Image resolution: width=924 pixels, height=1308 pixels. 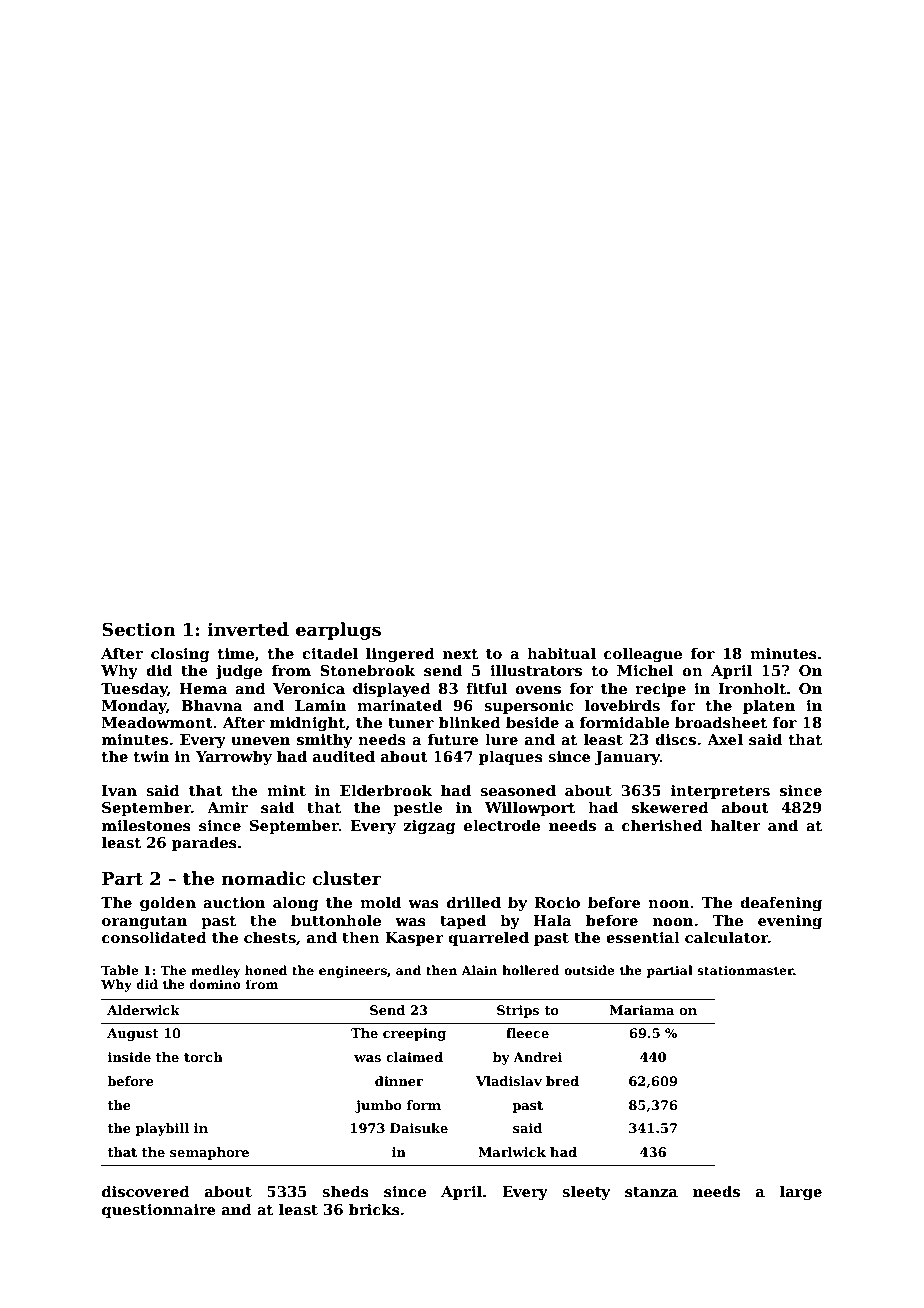 I want to click on golden, so click(x=168, y=903).
